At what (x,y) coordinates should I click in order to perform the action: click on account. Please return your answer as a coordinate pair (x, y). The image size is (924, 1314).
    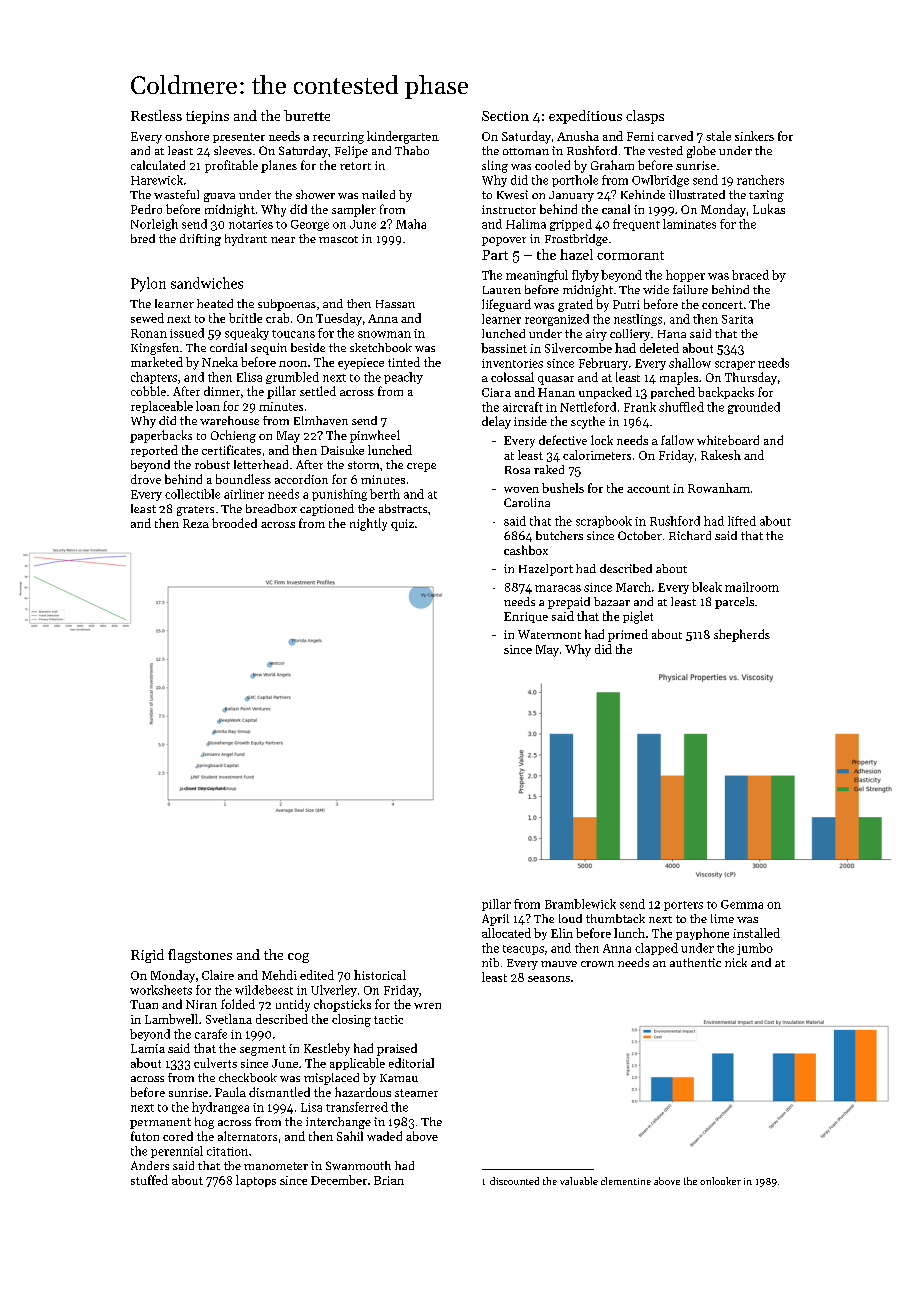
    Looking at the image, I should click on (648, 489).
